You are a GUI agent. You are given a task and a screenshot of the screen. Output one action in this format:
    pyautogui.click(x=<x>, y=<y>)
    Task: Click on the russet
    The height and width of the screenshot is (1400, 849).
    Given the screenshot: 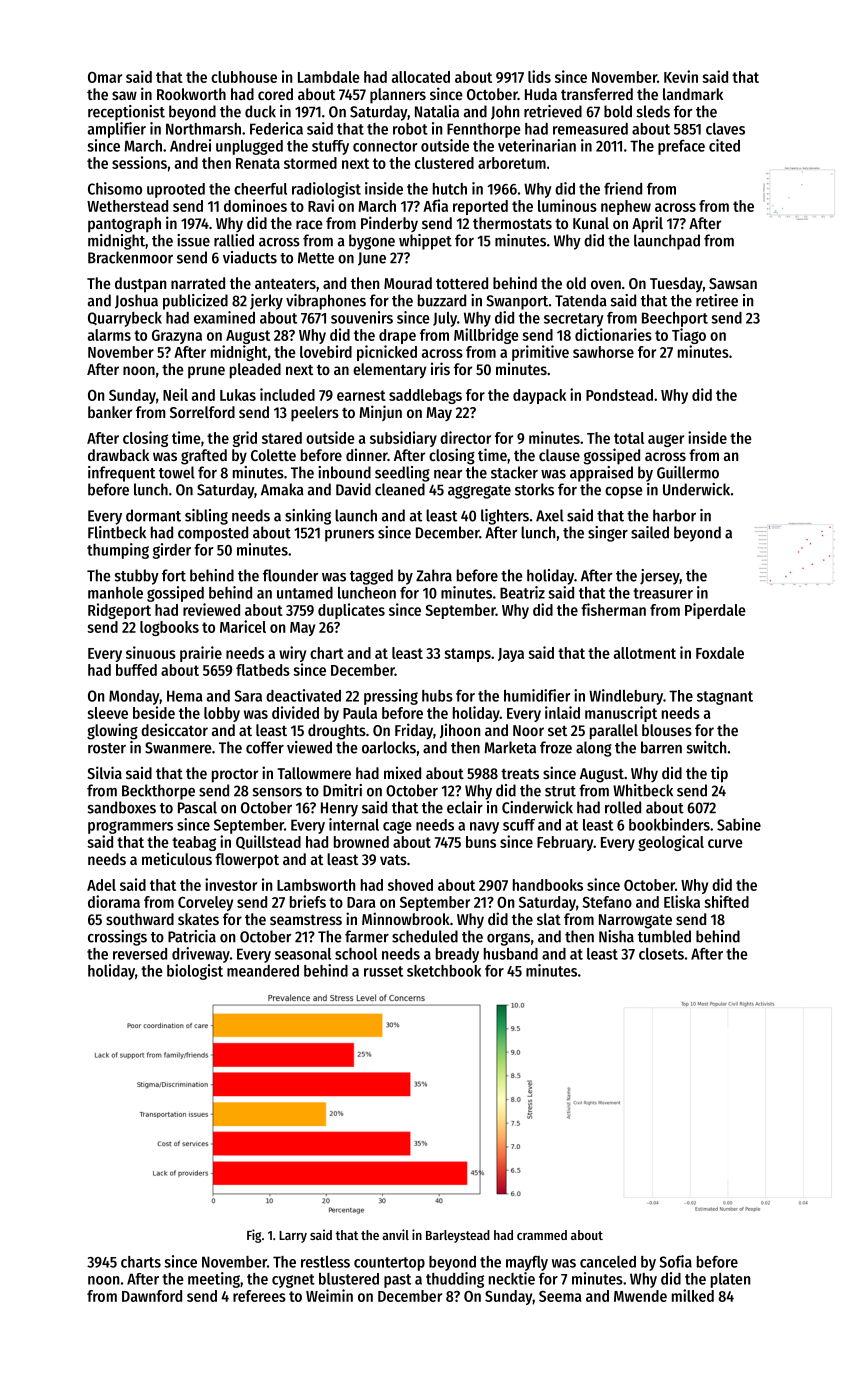 What is the action you would take?
    pyautogui.click(x=383, y=971)
